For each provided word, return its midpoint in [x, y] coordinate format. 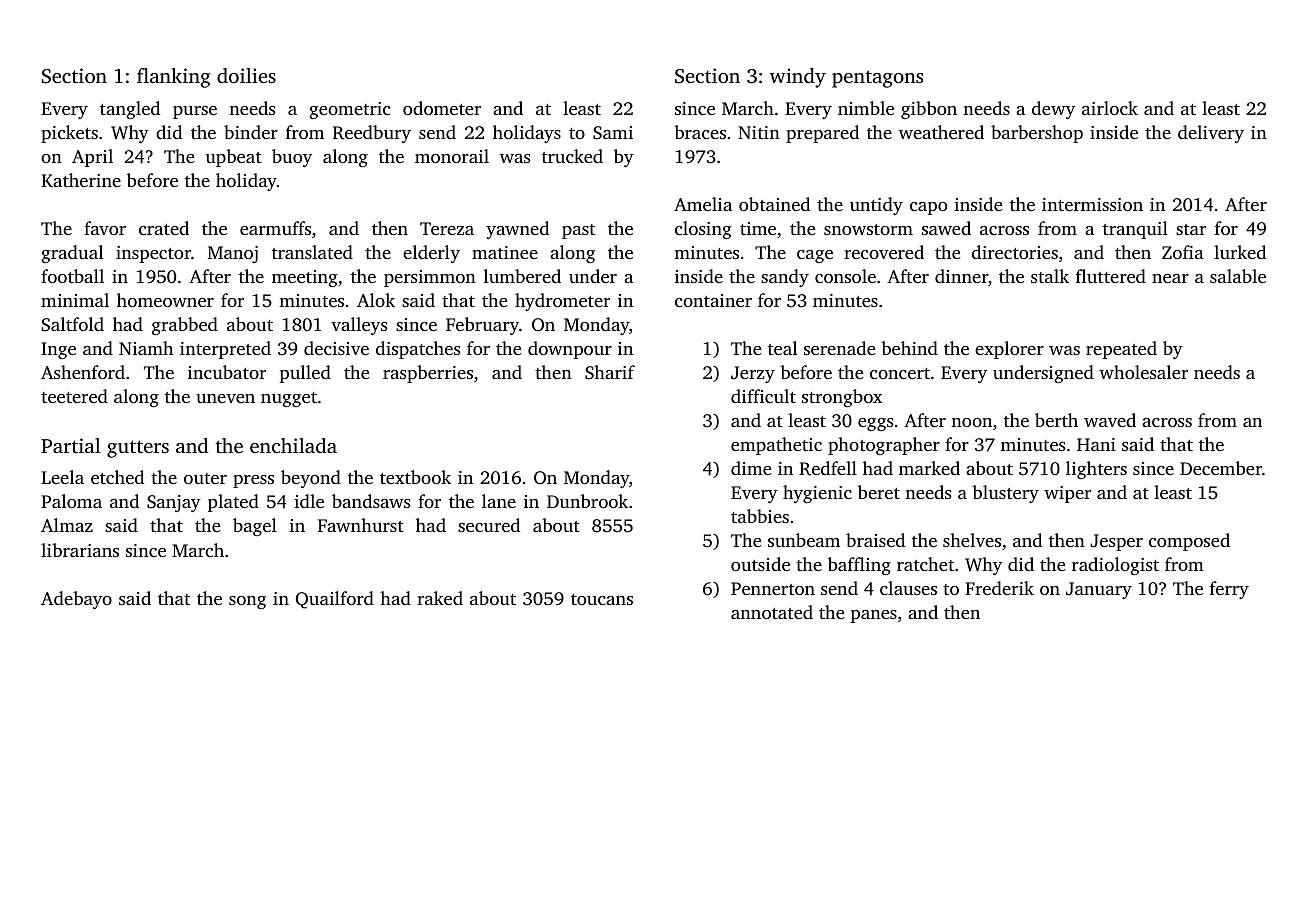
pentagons [877, 79]
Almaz [67, 525]
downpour [570, 350]
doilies [246, 75]
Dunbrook [587, 501]
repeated [1121, 350]
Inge [58, 350]
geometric [349, 110]
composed [1189, 542]
